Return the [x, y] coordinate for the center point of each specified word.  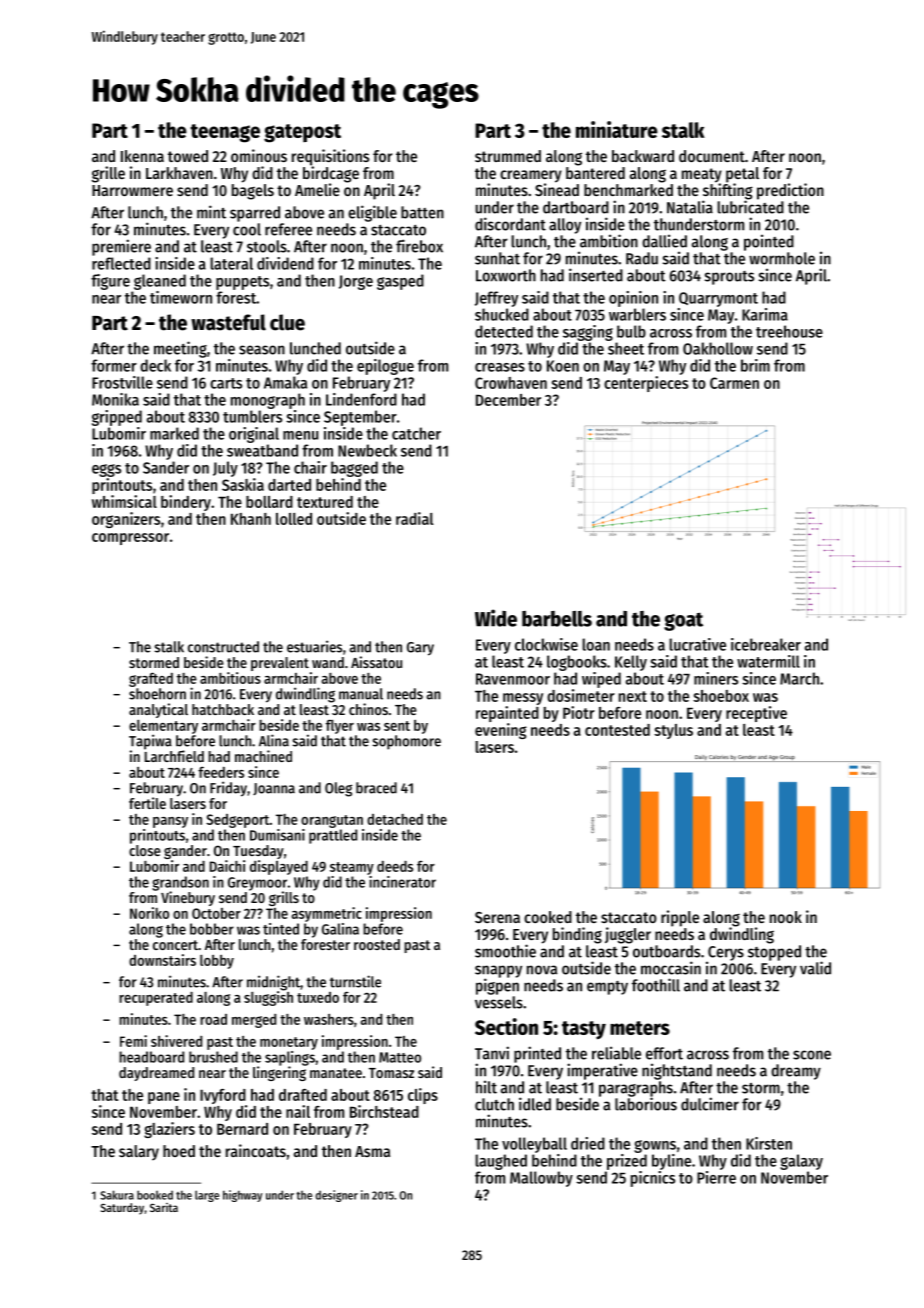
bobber [212, 929]
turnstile [355, 981]
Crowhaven [511, 383]
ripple [680, 918]
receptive [756, 714]
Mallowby [541, 1179]
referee [288, 229]
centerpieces [646, 384]
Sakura [117, 1195]
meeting [180, 349]
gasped [400, 282]
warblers [637, 314]
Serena [497, 917]
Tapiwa [150, 742]
